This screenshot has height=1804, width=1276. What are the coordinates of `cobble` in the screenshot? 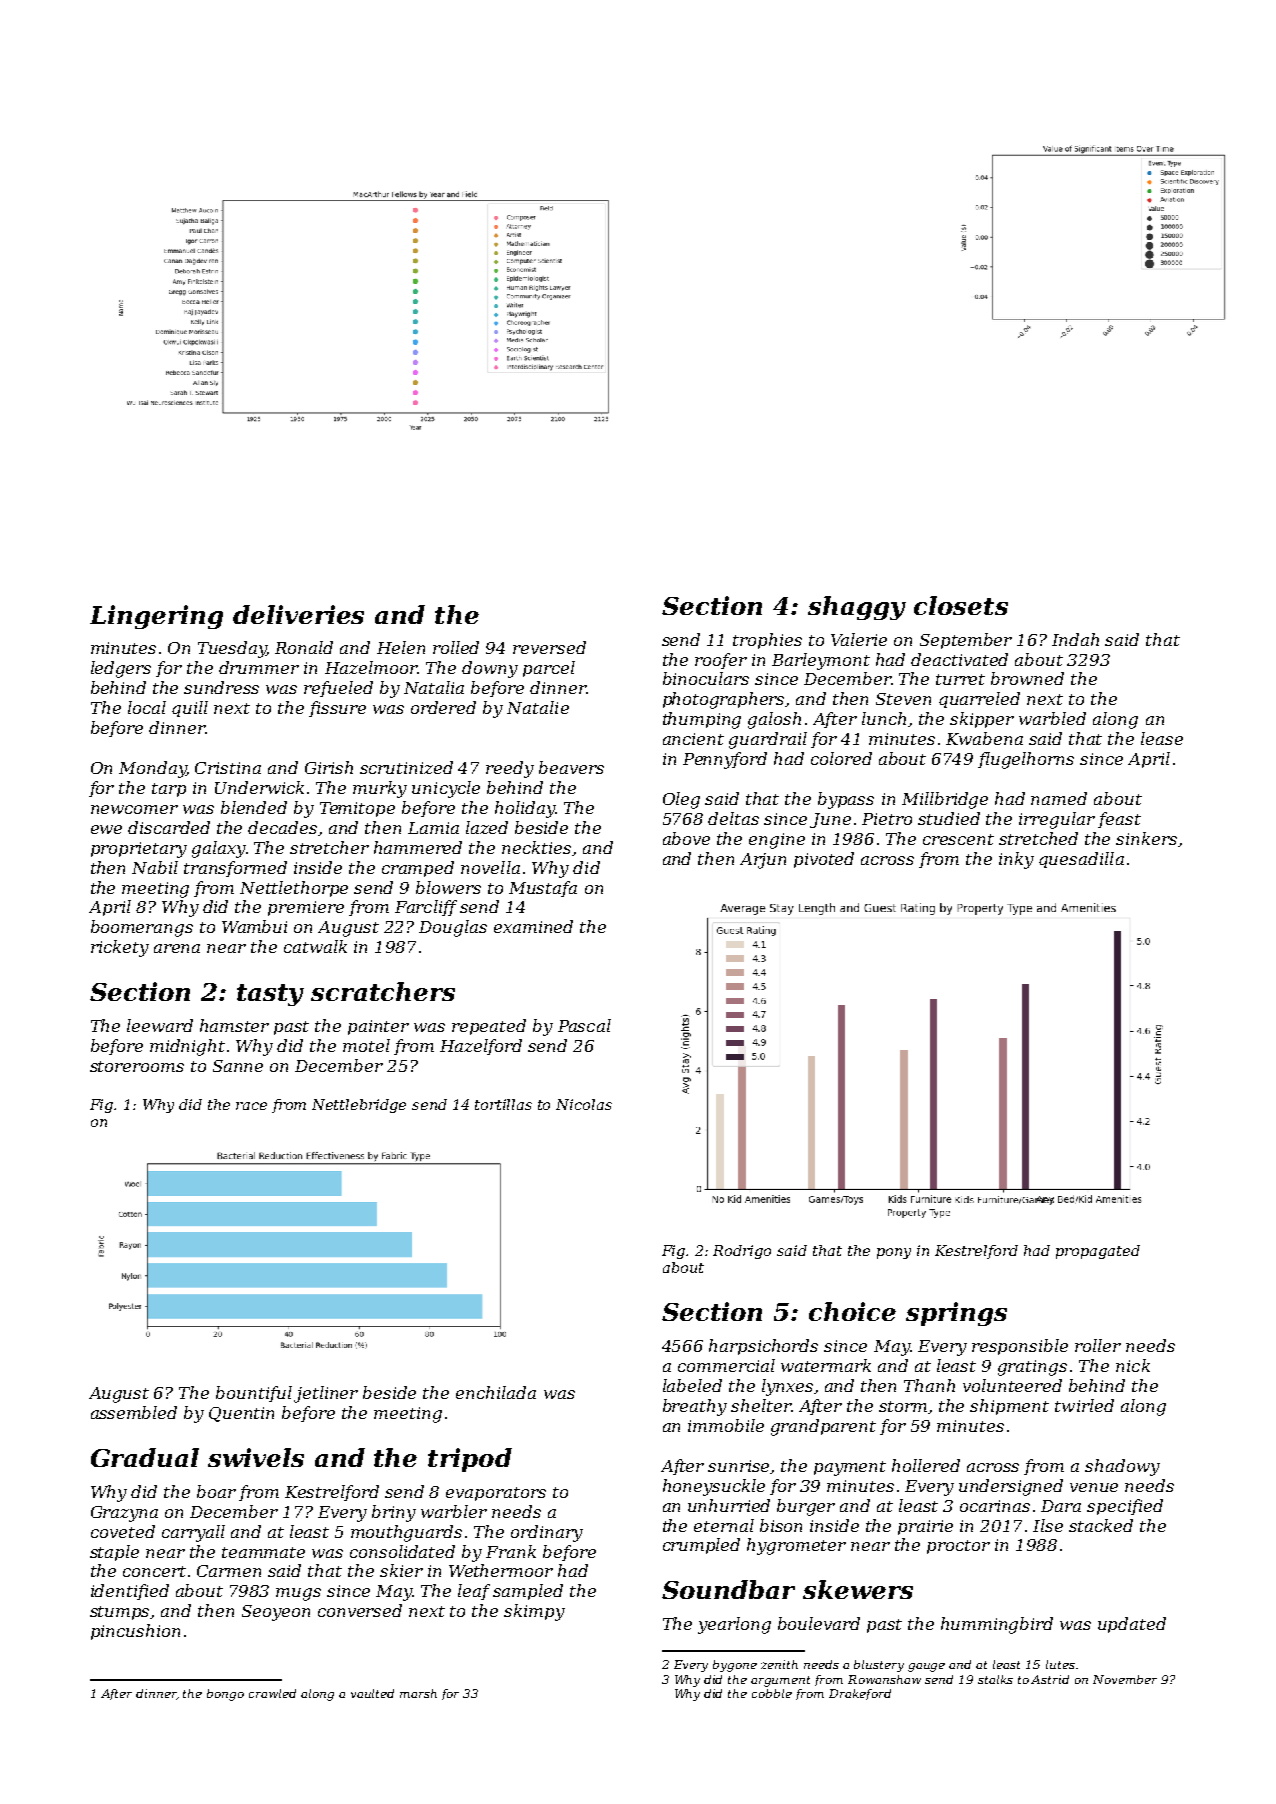 It's located at (772, 1693).
